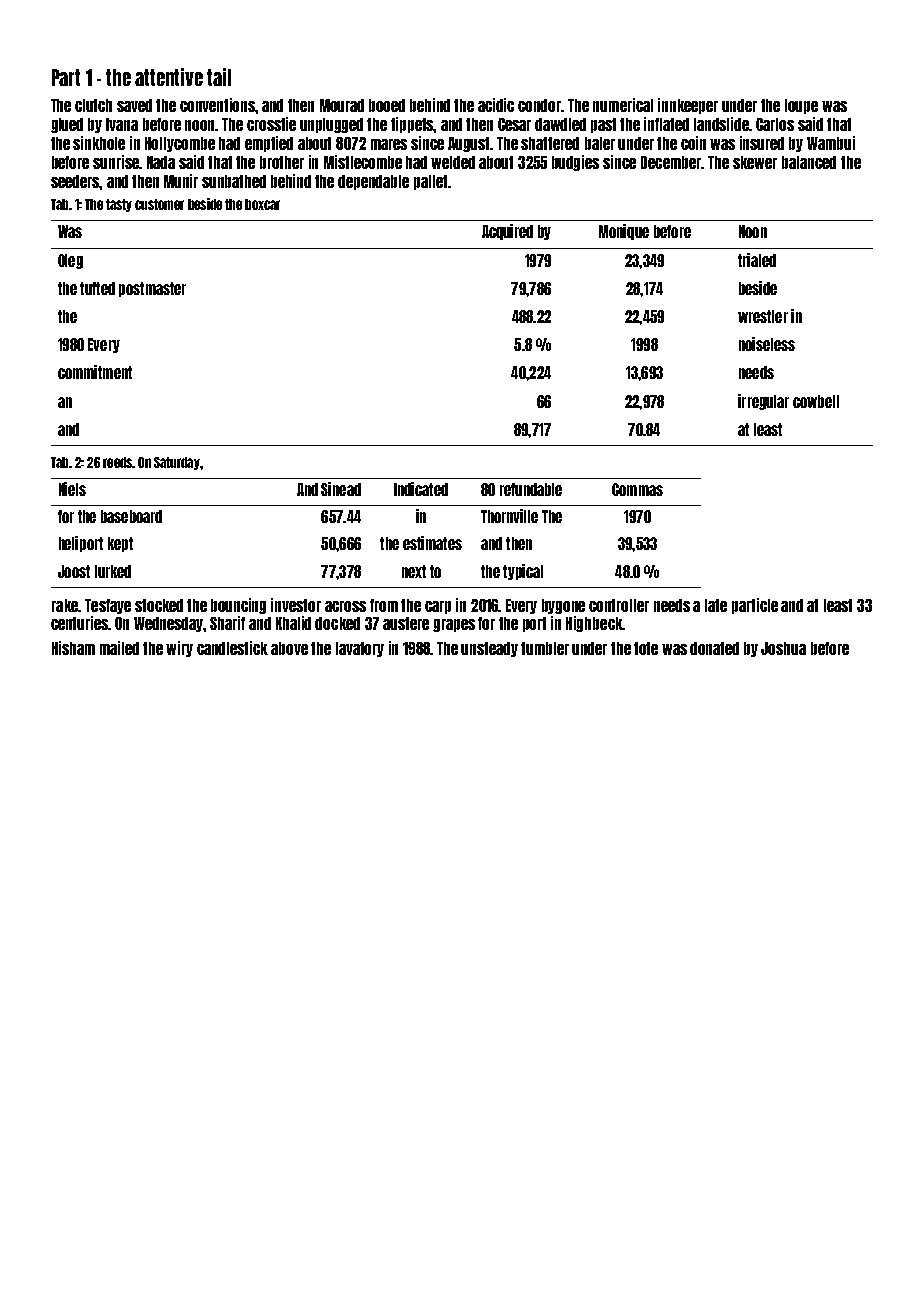  Describe the element at coordinates (801, 106) in the screenshot. I see `loupe` at that location.
